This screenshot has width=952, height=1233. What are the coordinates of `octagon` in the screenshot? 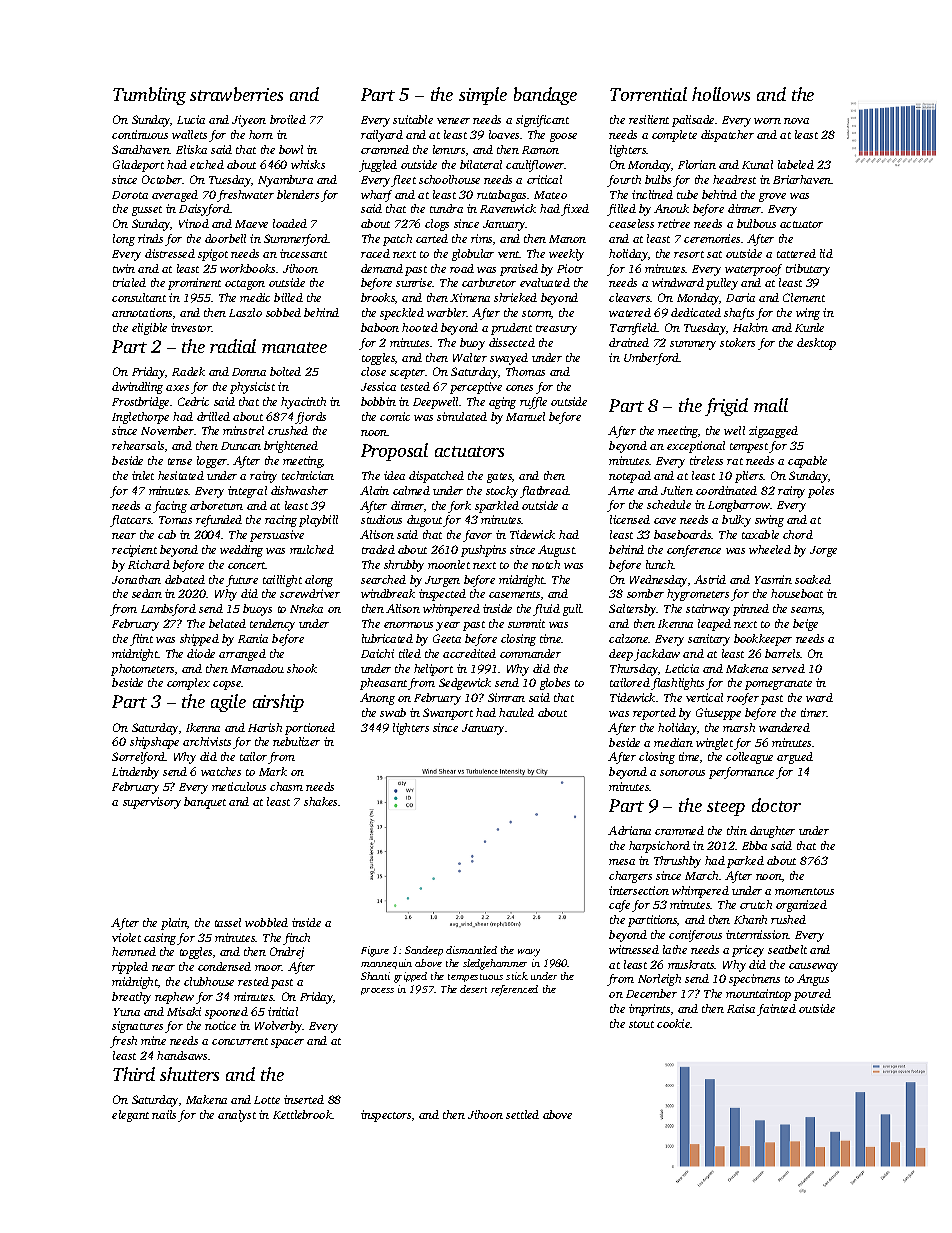 It's located at (245, 285).
